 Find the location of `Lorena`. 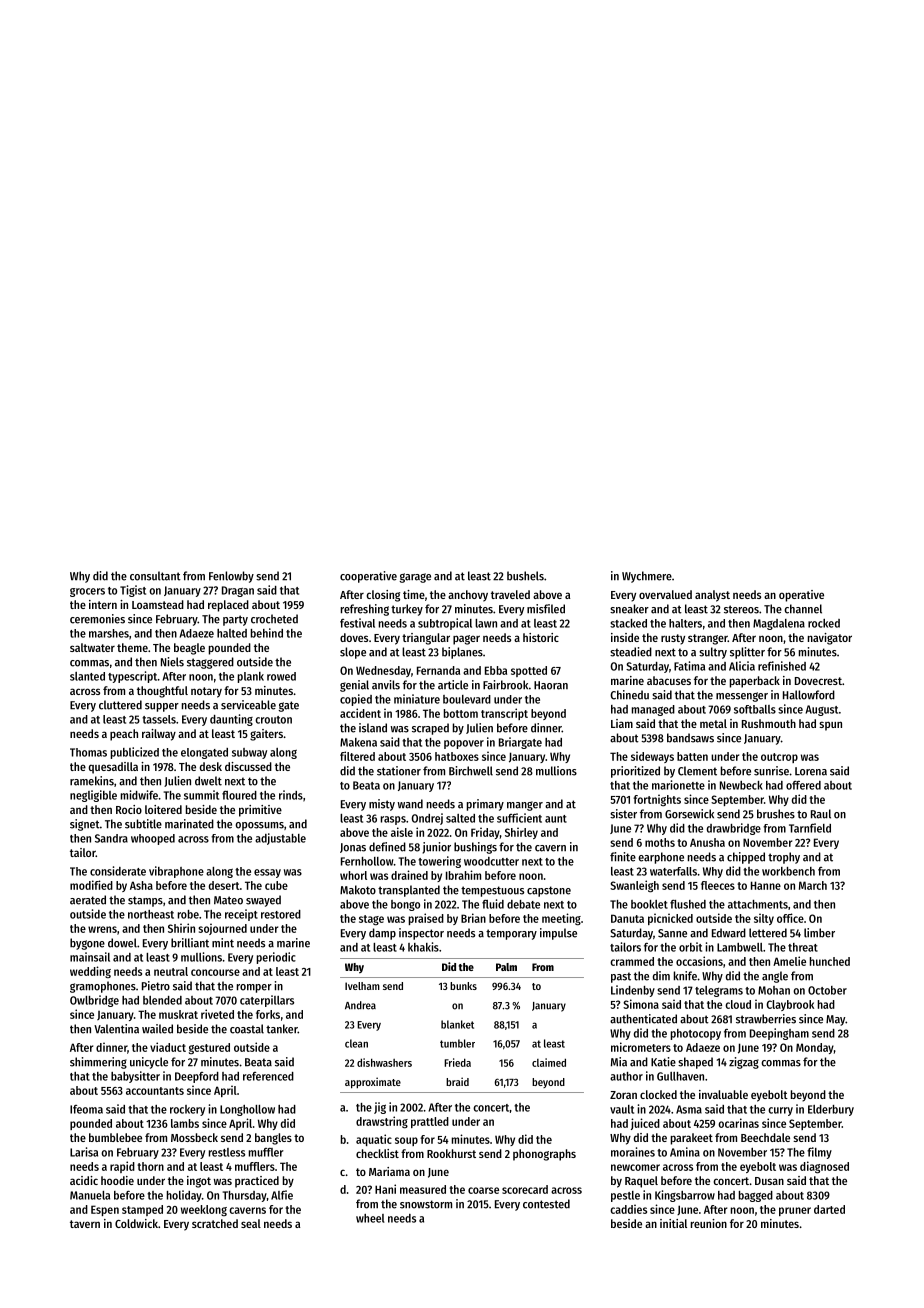

Lorena is located at coordinates (811, 771).
